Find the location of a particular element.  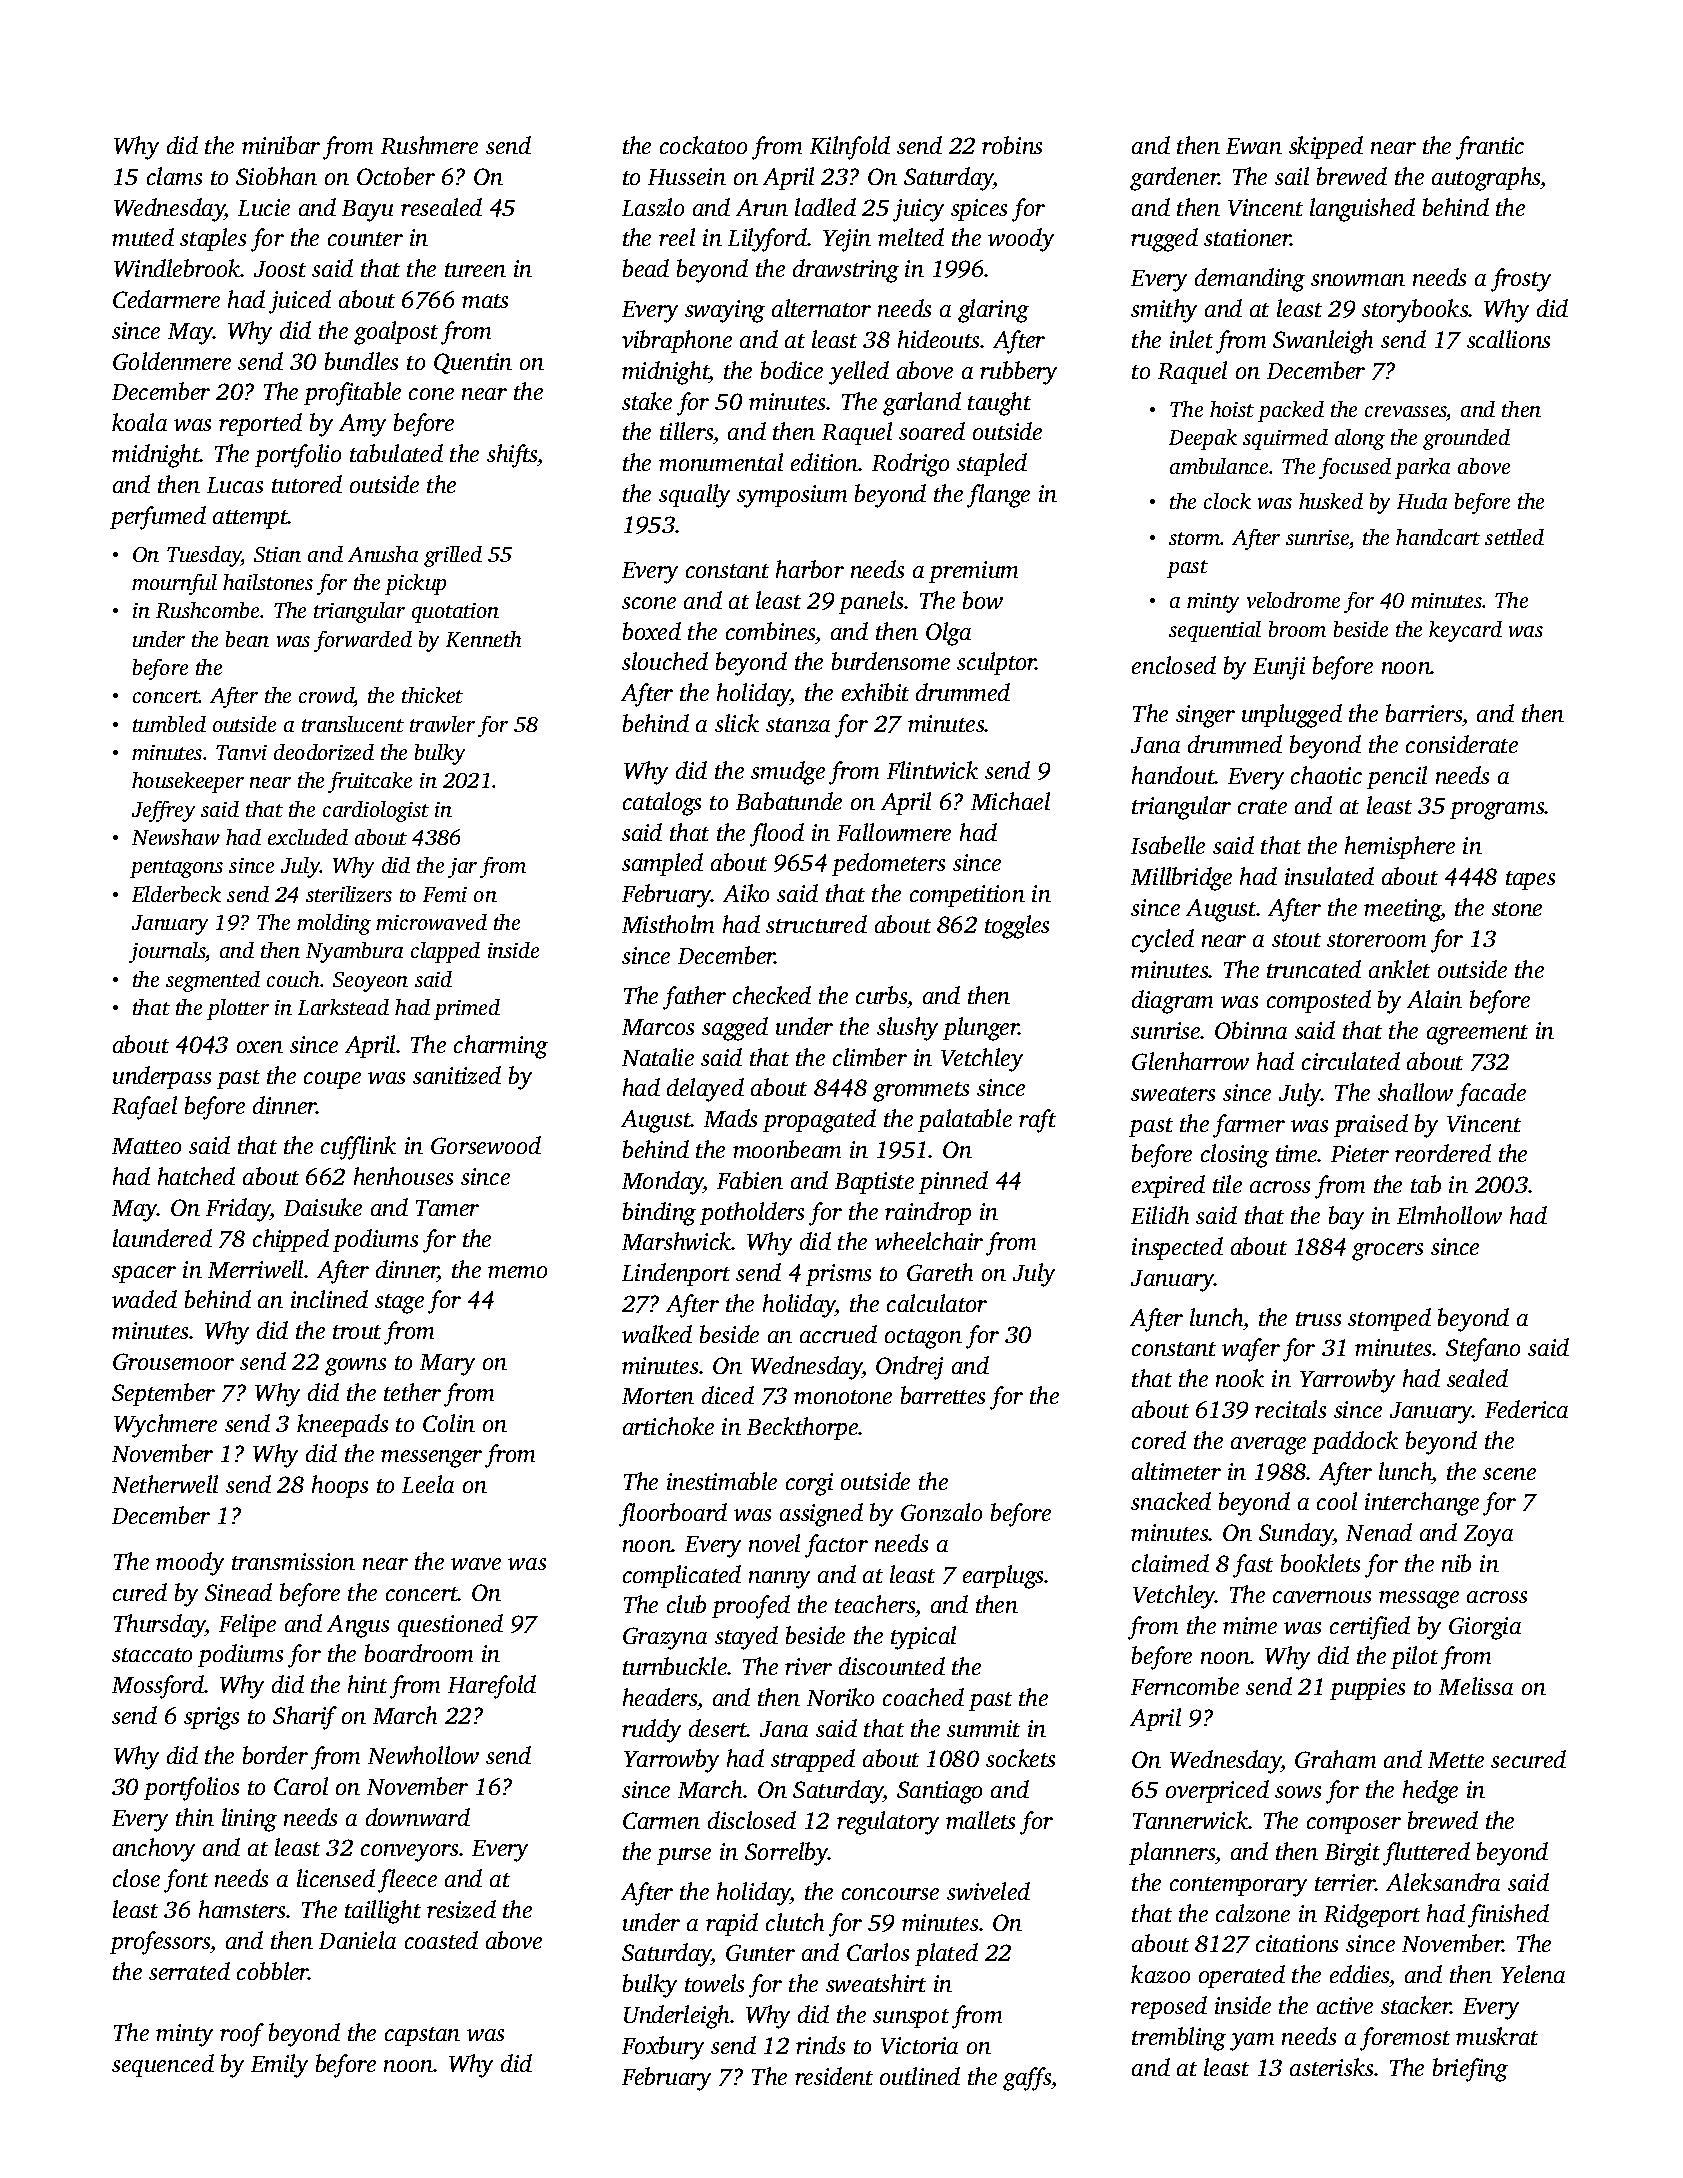

hemisphere is located at coordinates (1400, 847).
